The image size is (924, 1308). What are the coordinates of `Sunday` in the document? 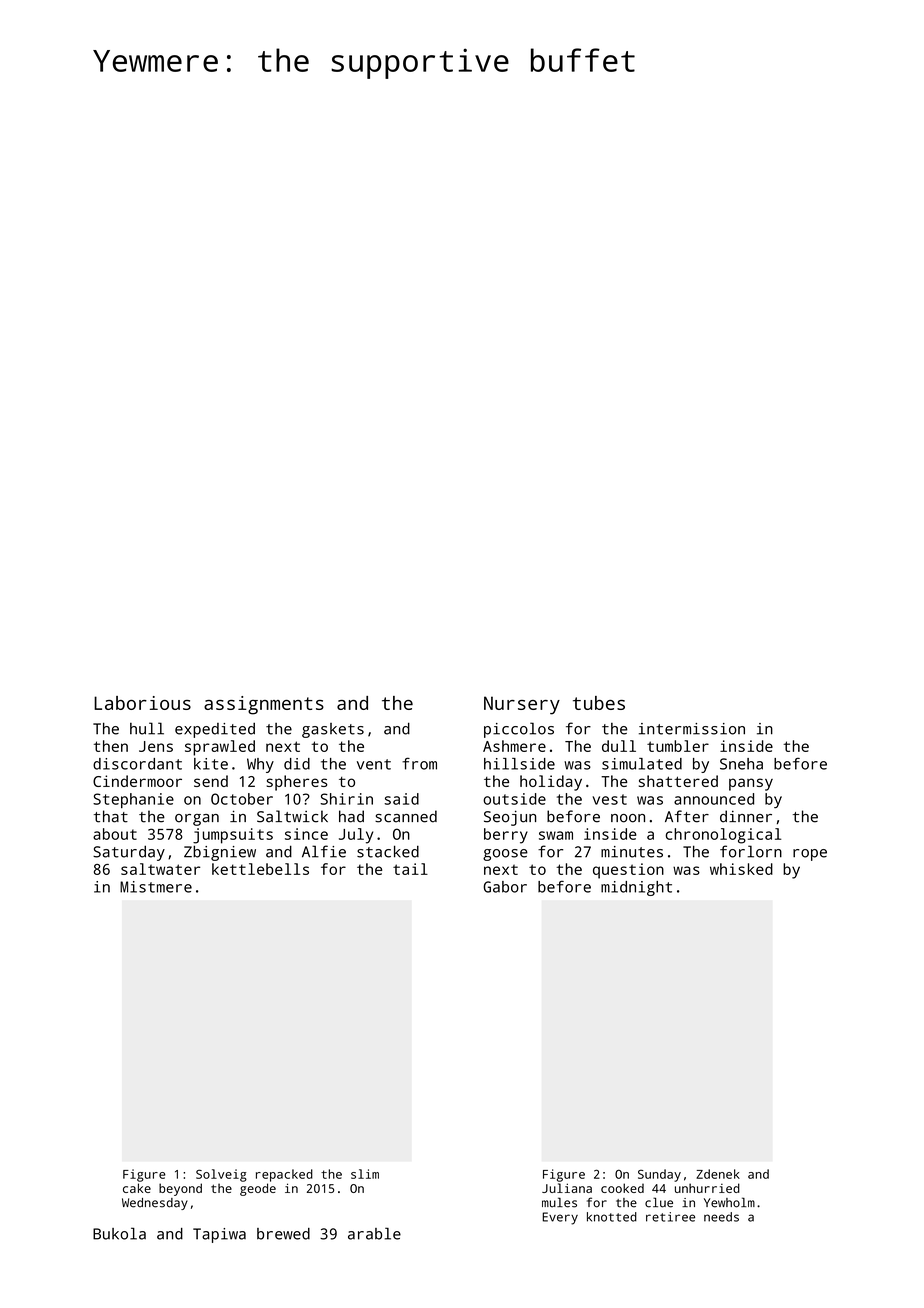 It's located at (659, 1175).
